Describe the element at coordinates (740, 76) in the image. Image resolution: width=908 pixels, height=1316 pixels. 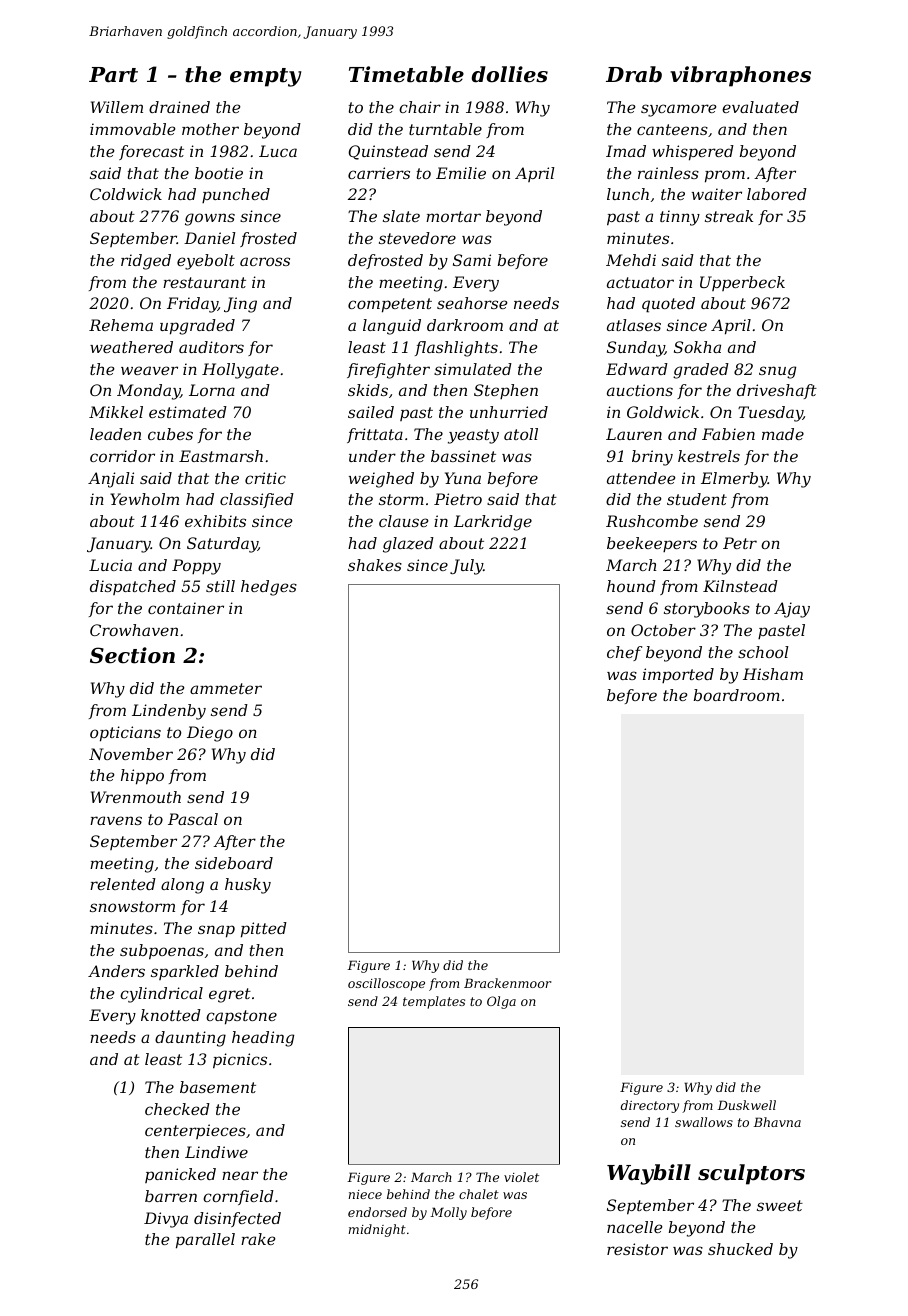
I see `vibraphones` at that location.
